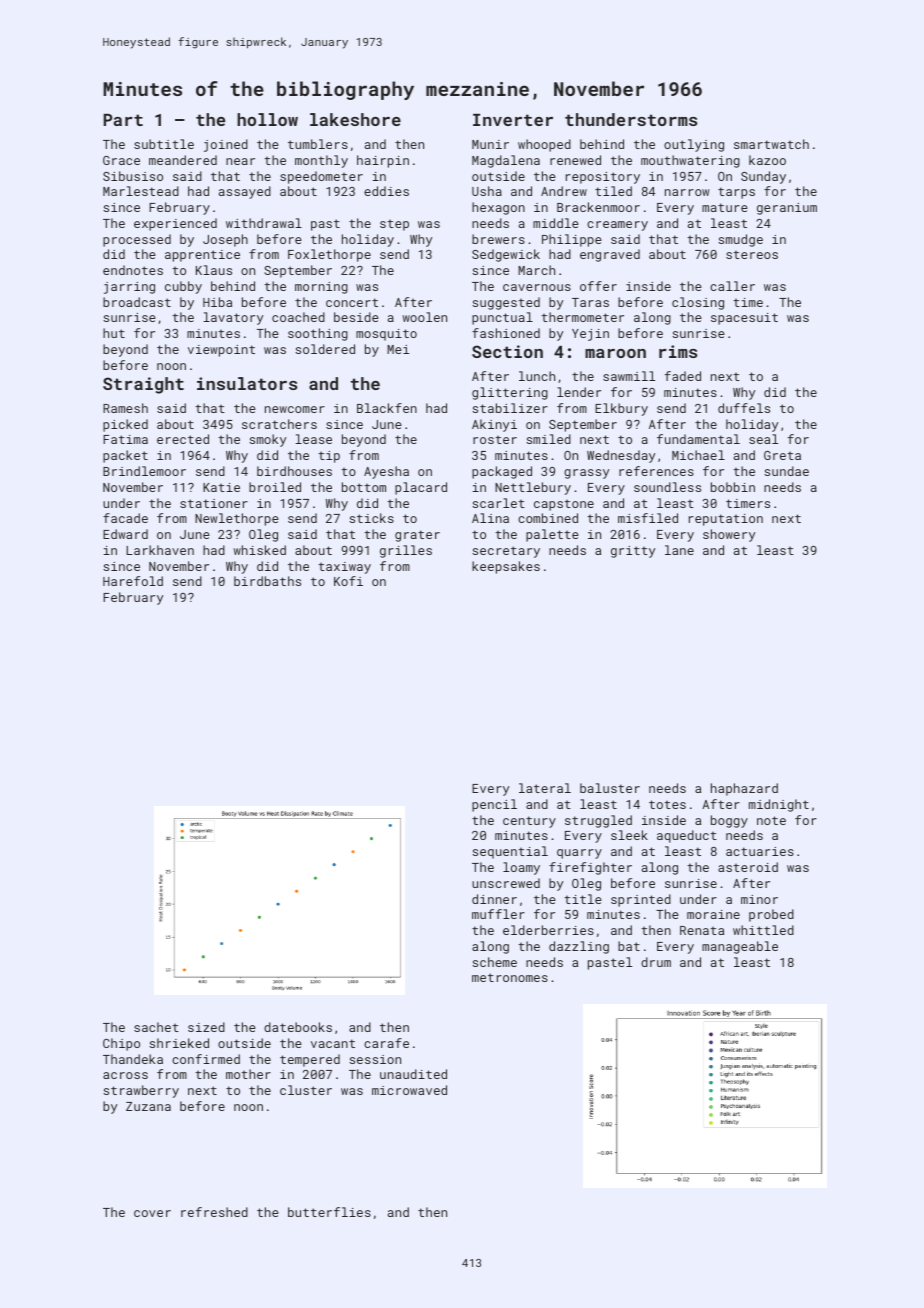  Describe the element at coordinates (667, 804) in the document. I see `totes` at that location.
